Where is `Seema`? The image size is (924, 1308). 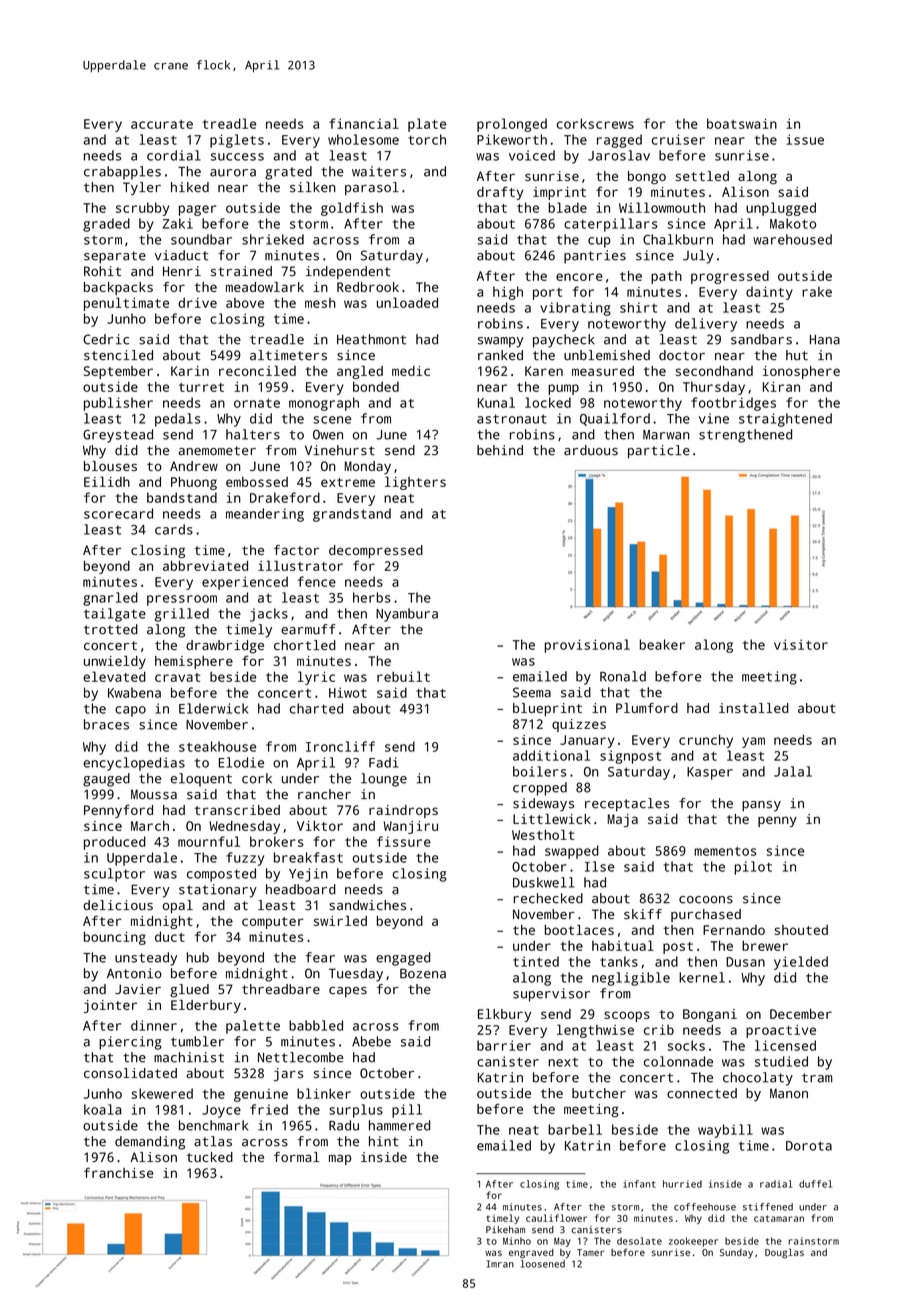 Seema is located at coordinates (532, 692).
